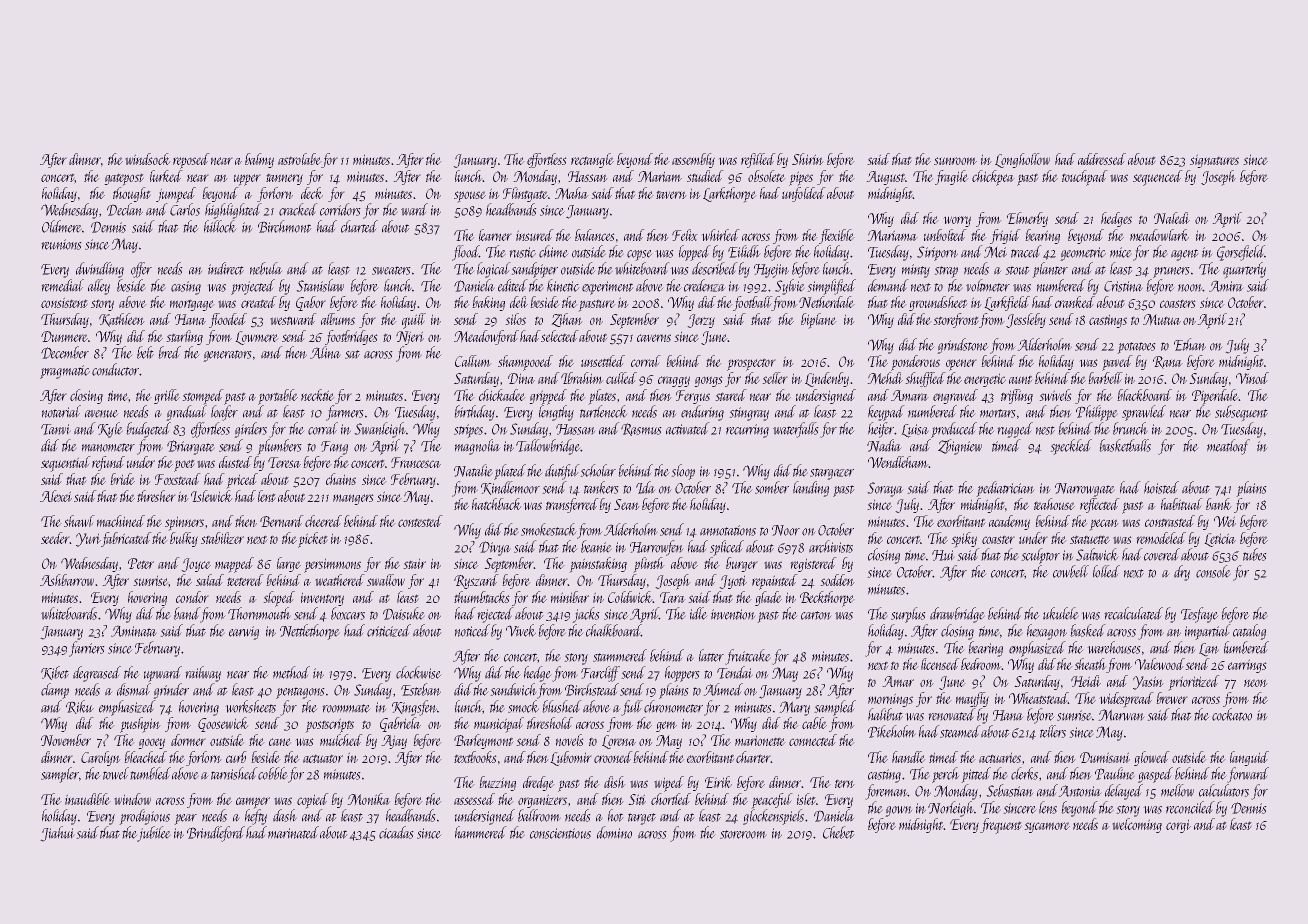  What do you see at coordinates (1000, 758) in the screenshot?
I see `actuaries` at bounding box center [1000, 758].
